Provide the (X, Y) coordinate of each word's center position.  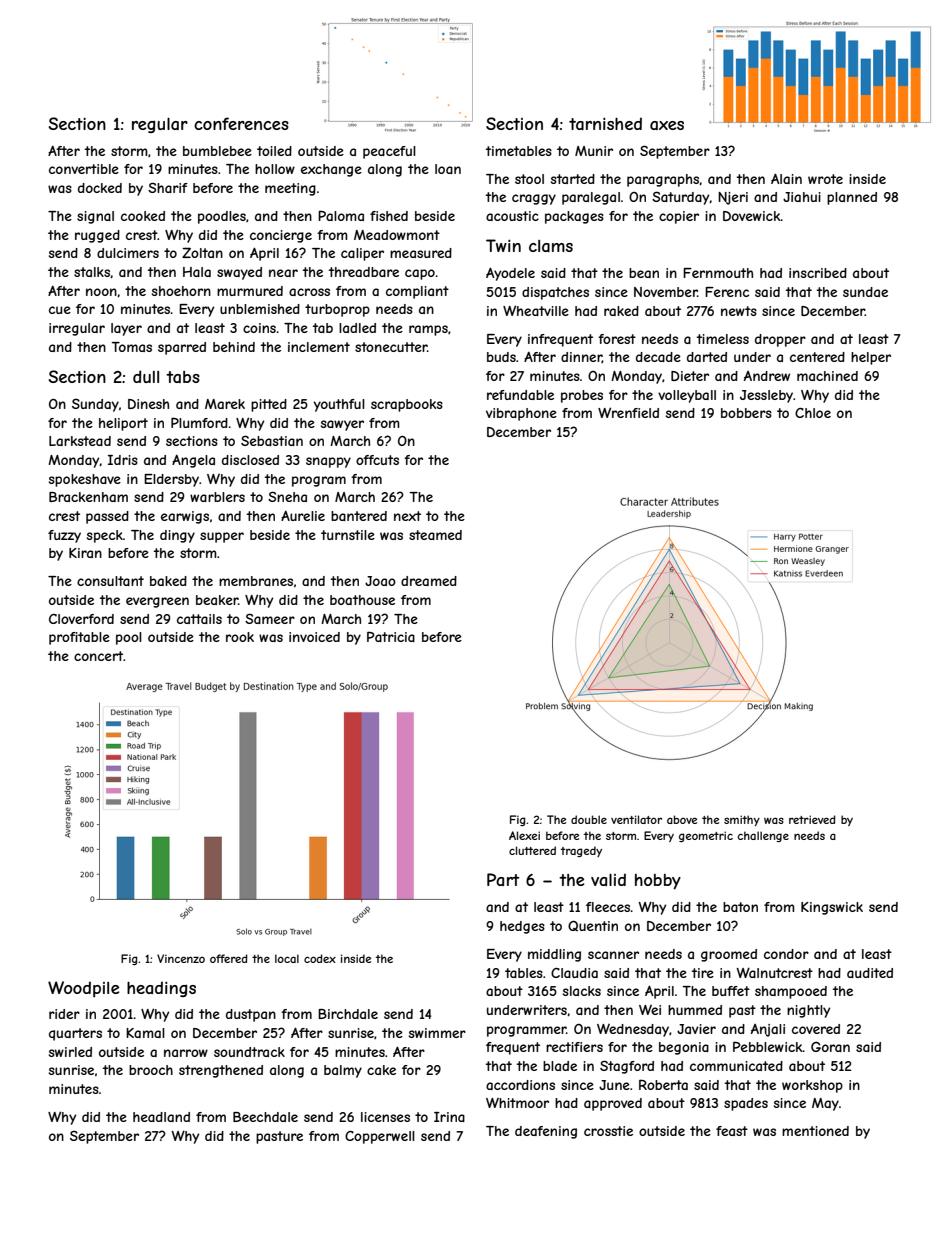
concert (98, 656)
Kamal (145, 1033)
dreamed (429, 581)
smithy (742, 820)
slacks (582, 991)
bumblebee (217, 151)
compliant (417, 292)
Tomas (131, 347)
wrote (825, 179)
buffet (731, 991)
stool (529, 179)
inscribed (818, 273)
